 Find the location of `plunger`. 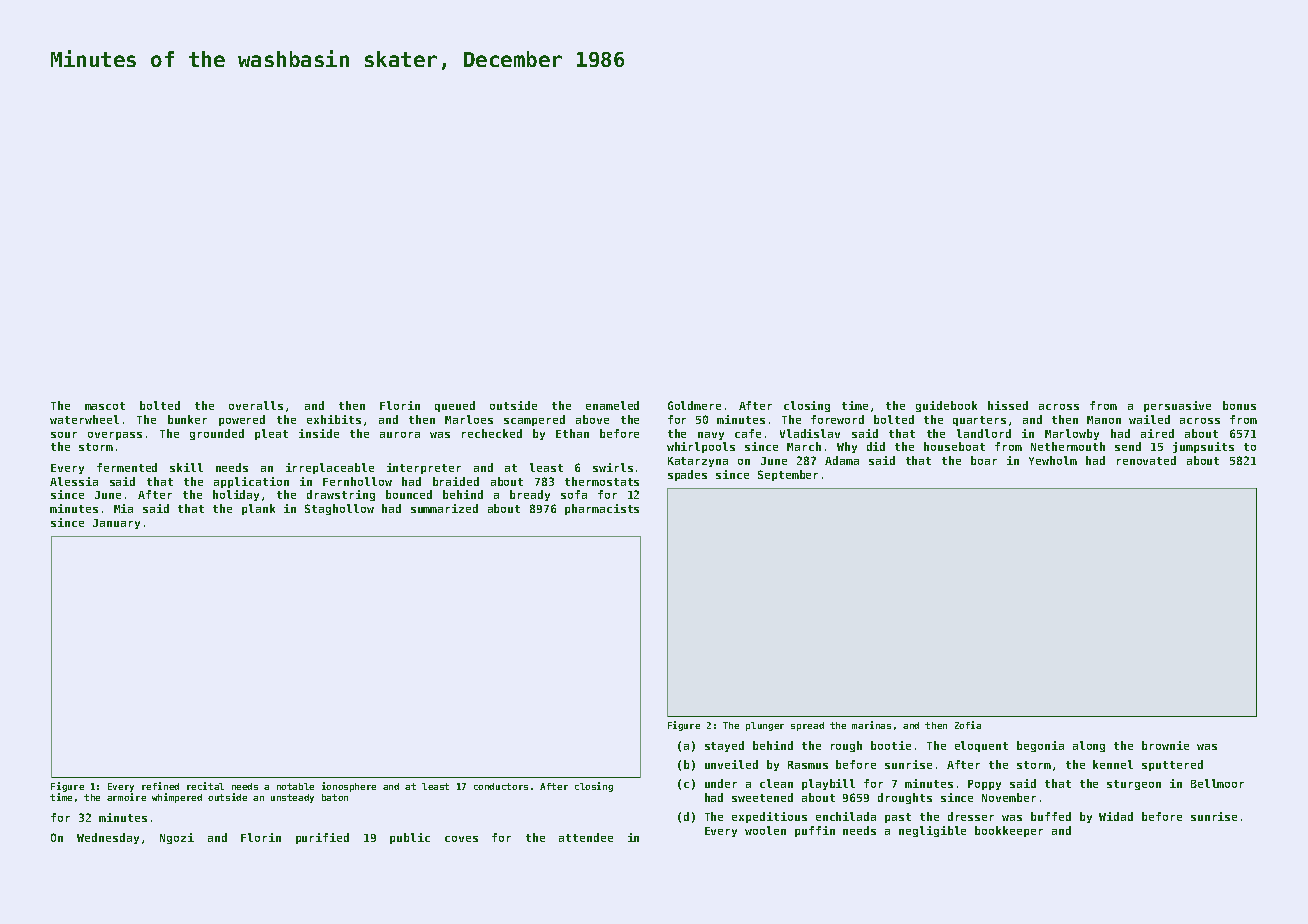

plunger is located at coordinates (765, 726).
